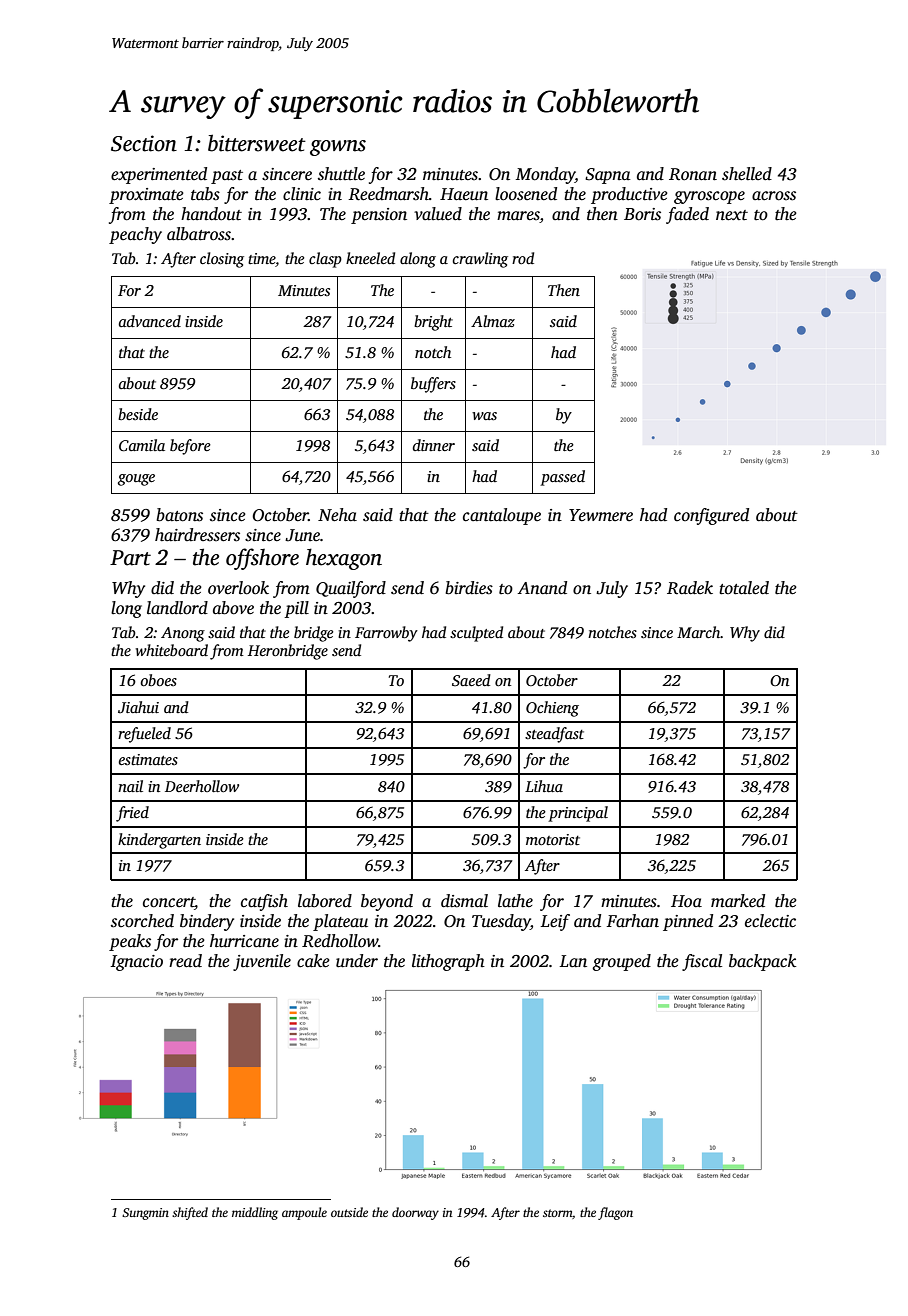 Image resolution: width=908 pixels, height=1316 pixels. Describe the element at coordinates (338, 148) in the screenshot. I see `gowns` at that location.
